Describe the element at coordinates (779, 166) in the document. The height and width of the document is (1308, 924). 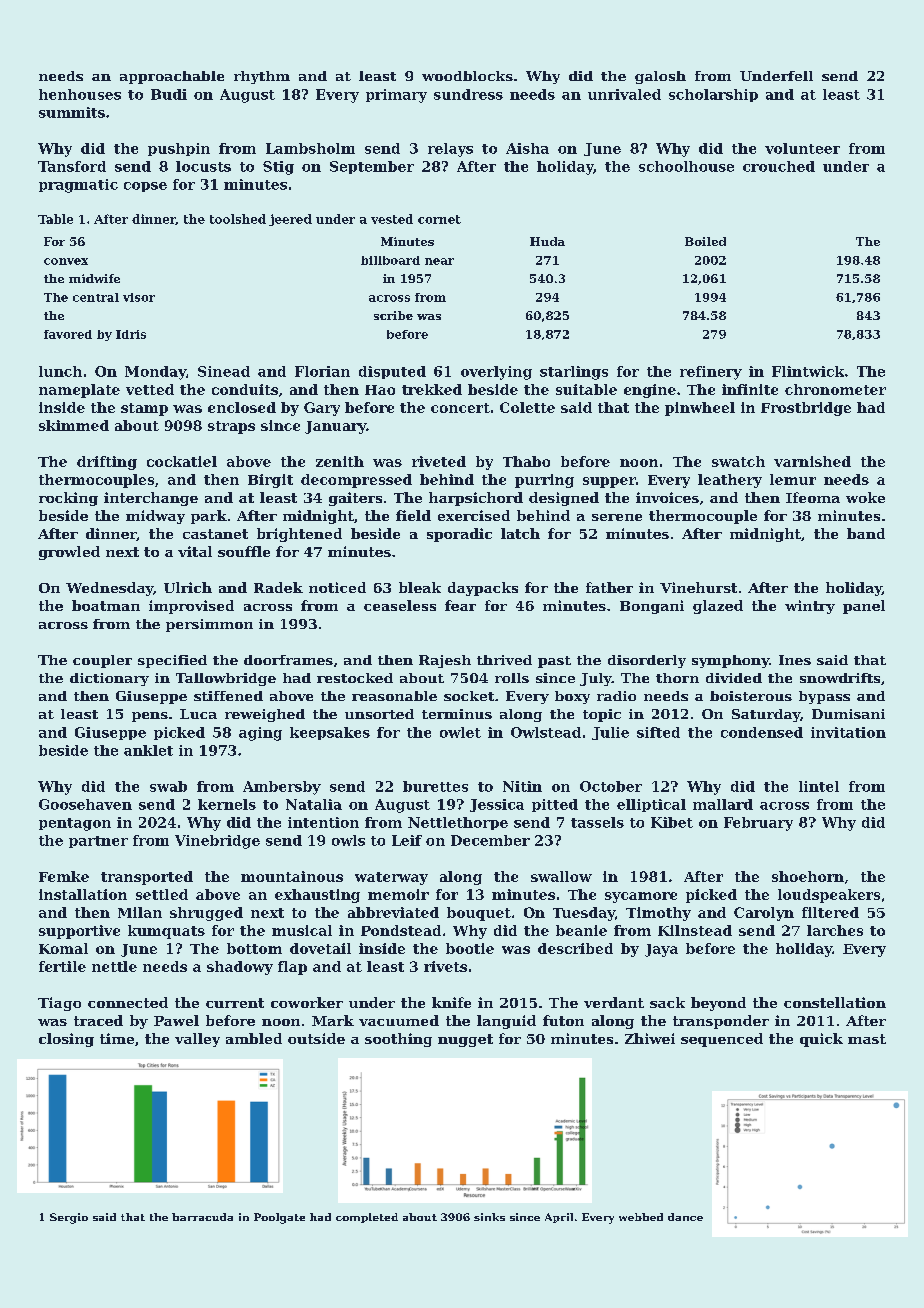
I see `crouched` at that location.
